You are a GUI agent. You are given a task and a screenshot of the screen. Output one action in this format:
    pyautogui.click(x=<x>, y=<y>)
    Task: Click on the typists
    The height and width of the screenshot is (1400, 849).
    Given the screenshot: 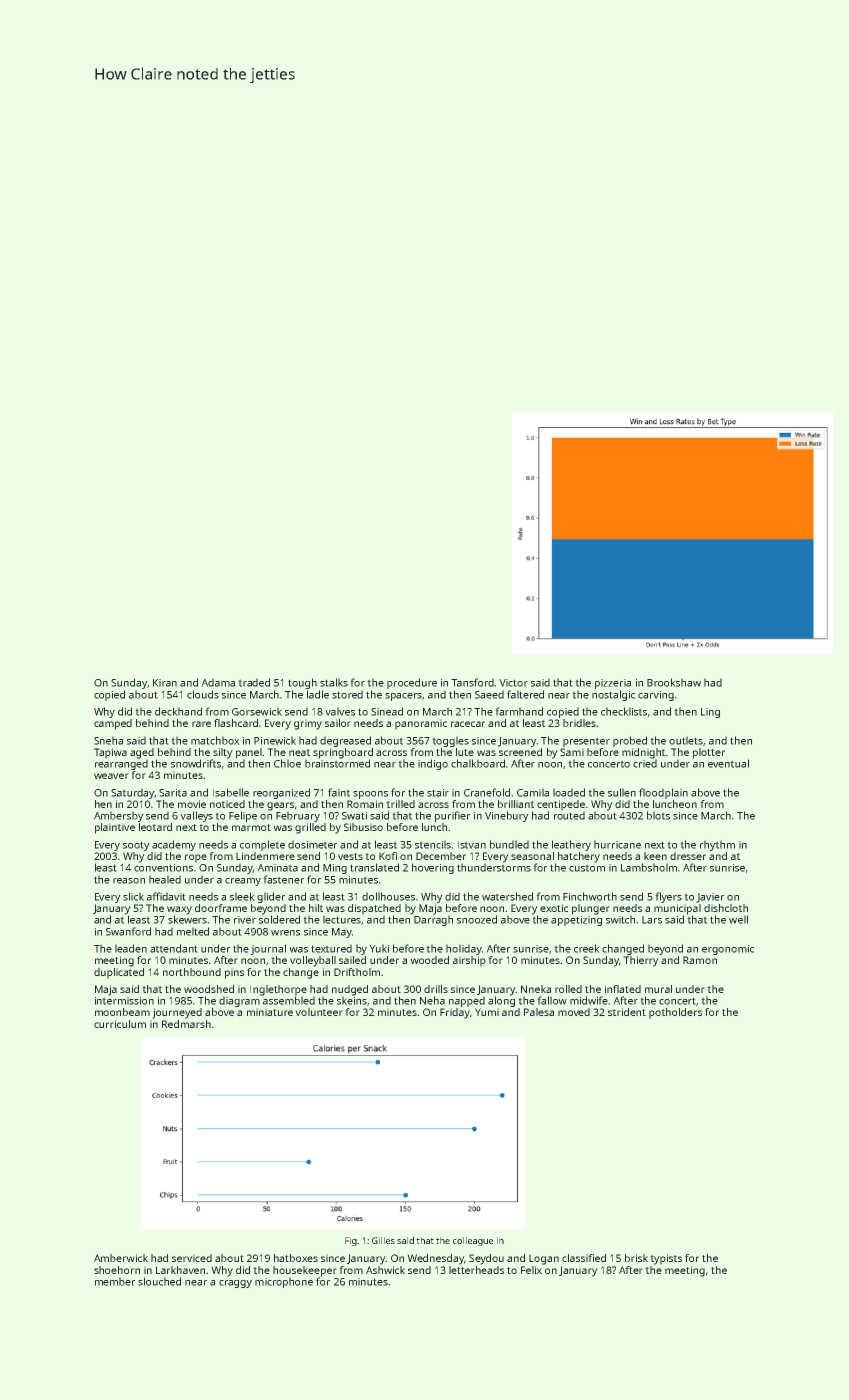 What is the action you would take?
    pyautogui.click(x=666, y=1259)
